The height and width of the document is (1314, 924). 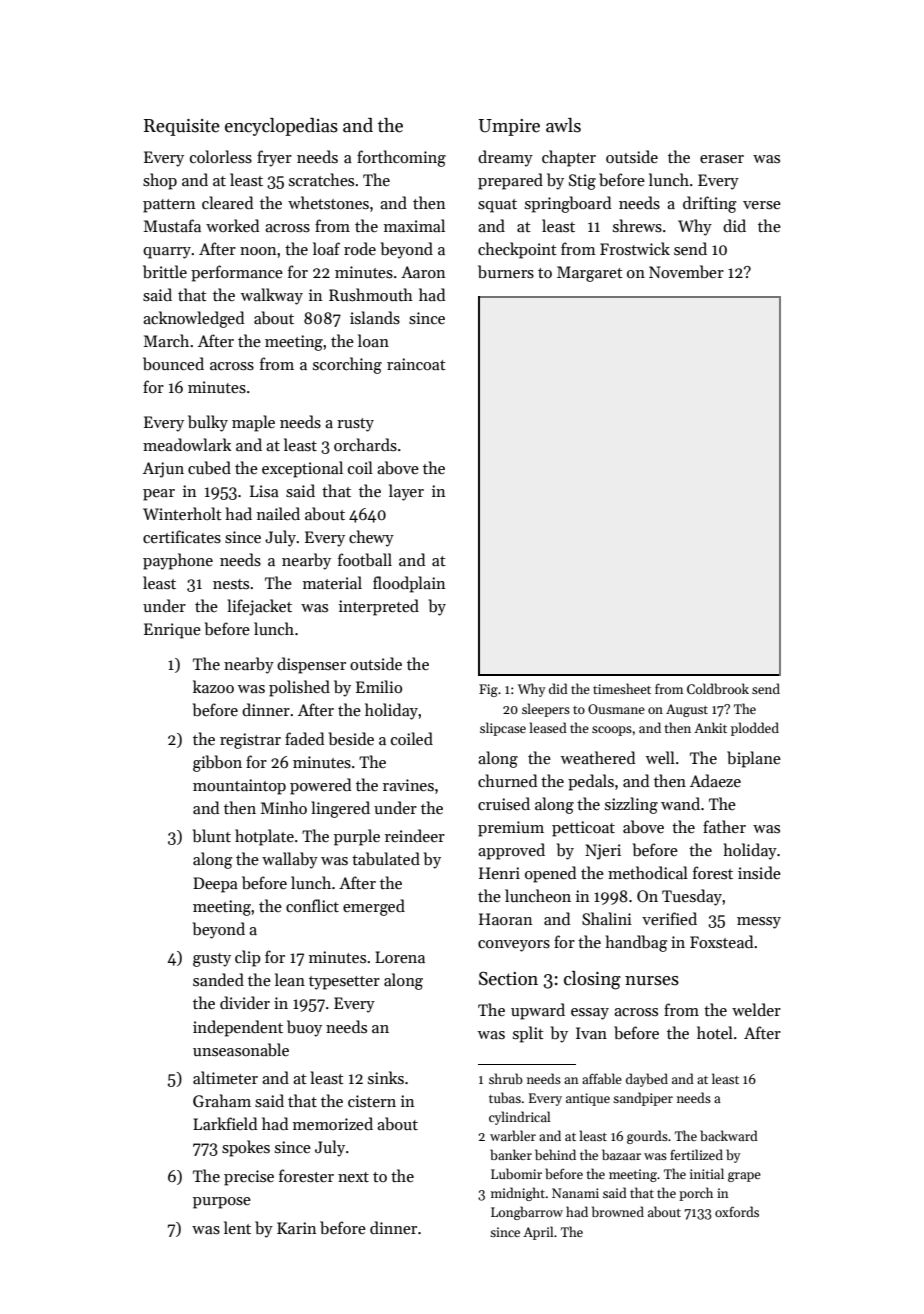 I want to click on raincoat, so click(x=416, y=364).
